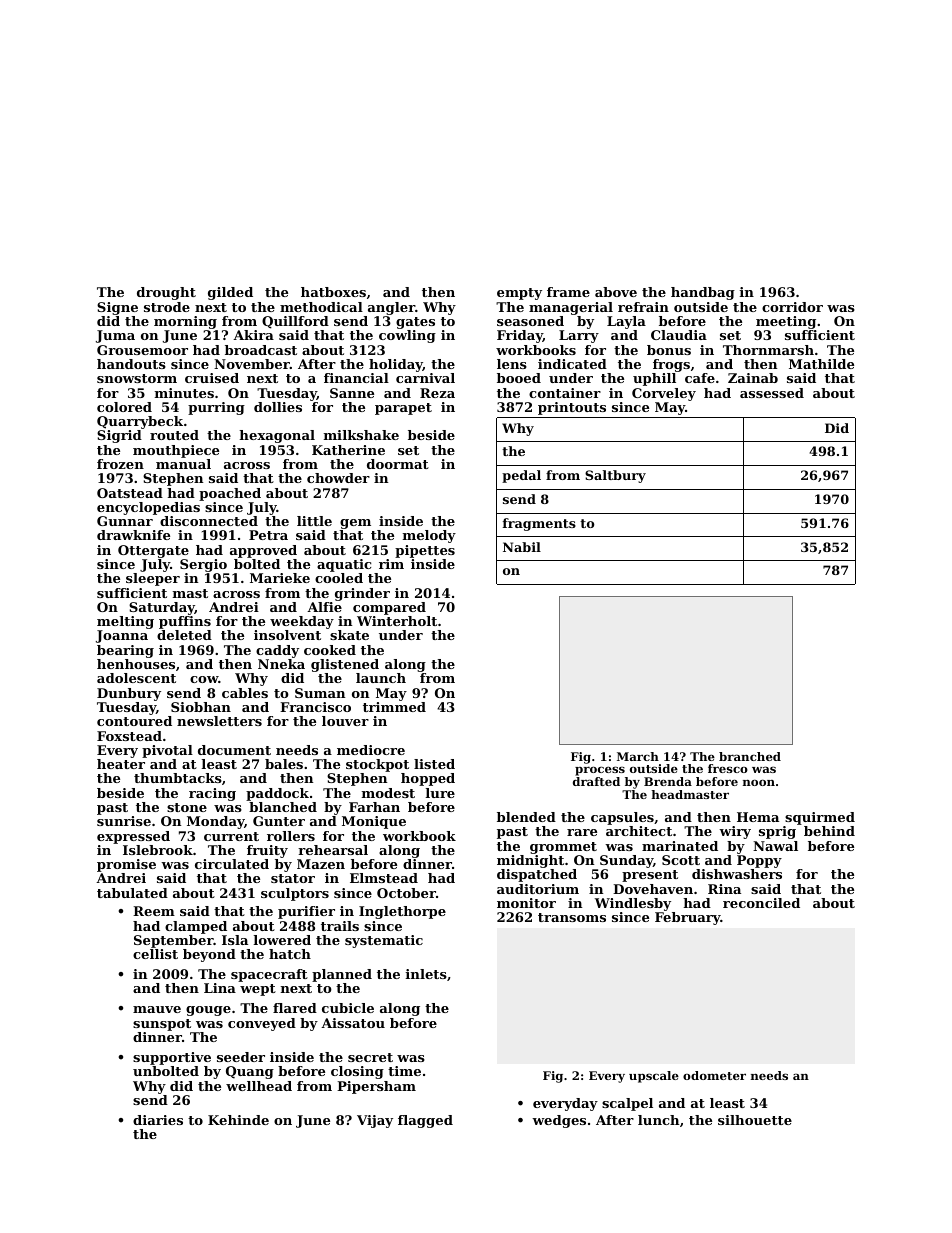 This page has width=952, height=1233. Describe the element at coordinates (616, 292) in the page. I see `above` at that location.
